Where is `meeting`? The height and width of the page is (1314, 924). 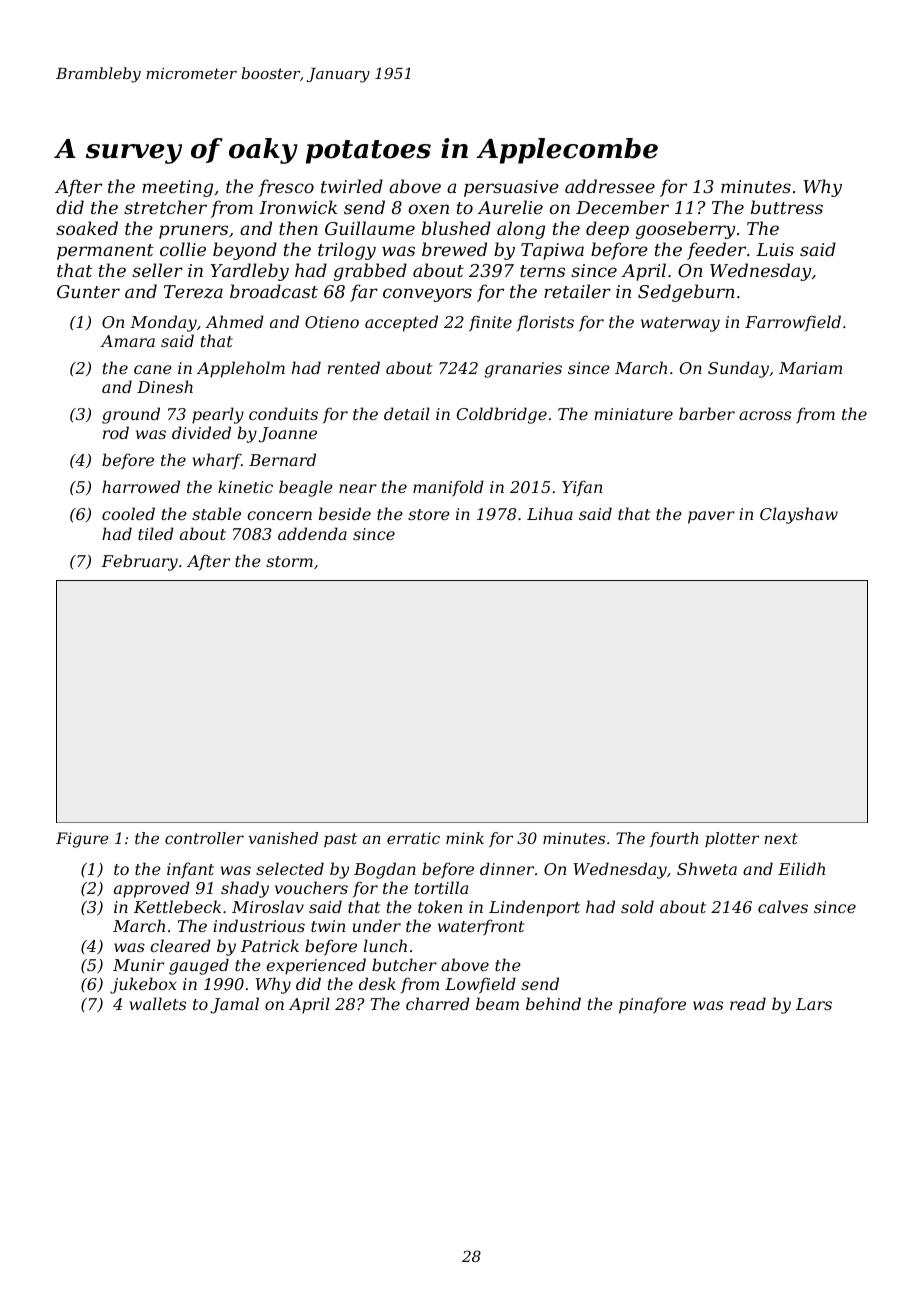 meeting is located at coordinates (177, 188).
